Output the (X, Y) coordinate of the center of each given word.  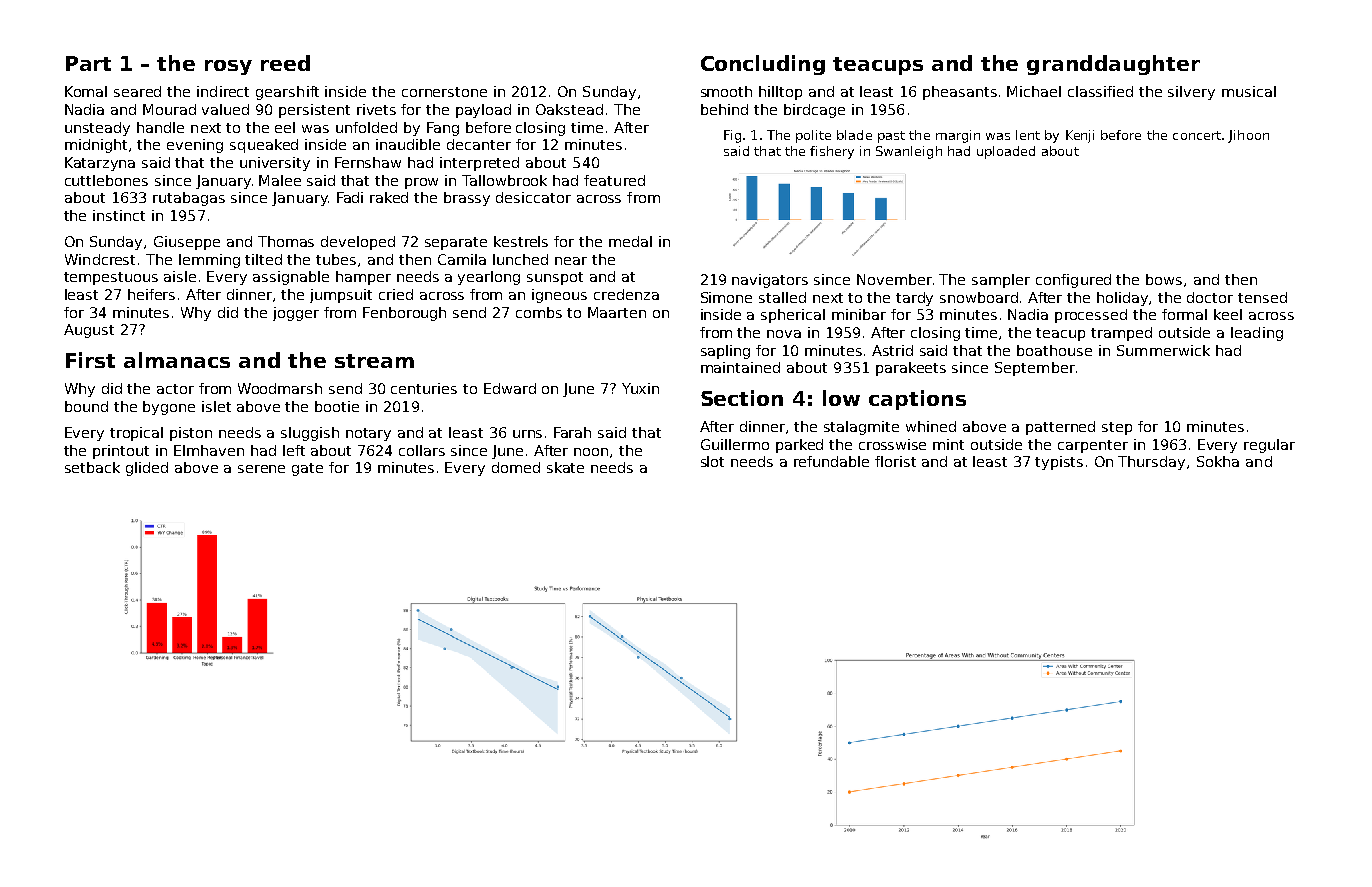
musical (1249, 91)
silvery (1191, 93)
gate (307, 469)
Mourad (169, 109)
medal (630, 241)
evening (195, 146)
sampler (1001, 281)
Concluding (763, 65)
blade (854, 135)
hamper (363, 278)
